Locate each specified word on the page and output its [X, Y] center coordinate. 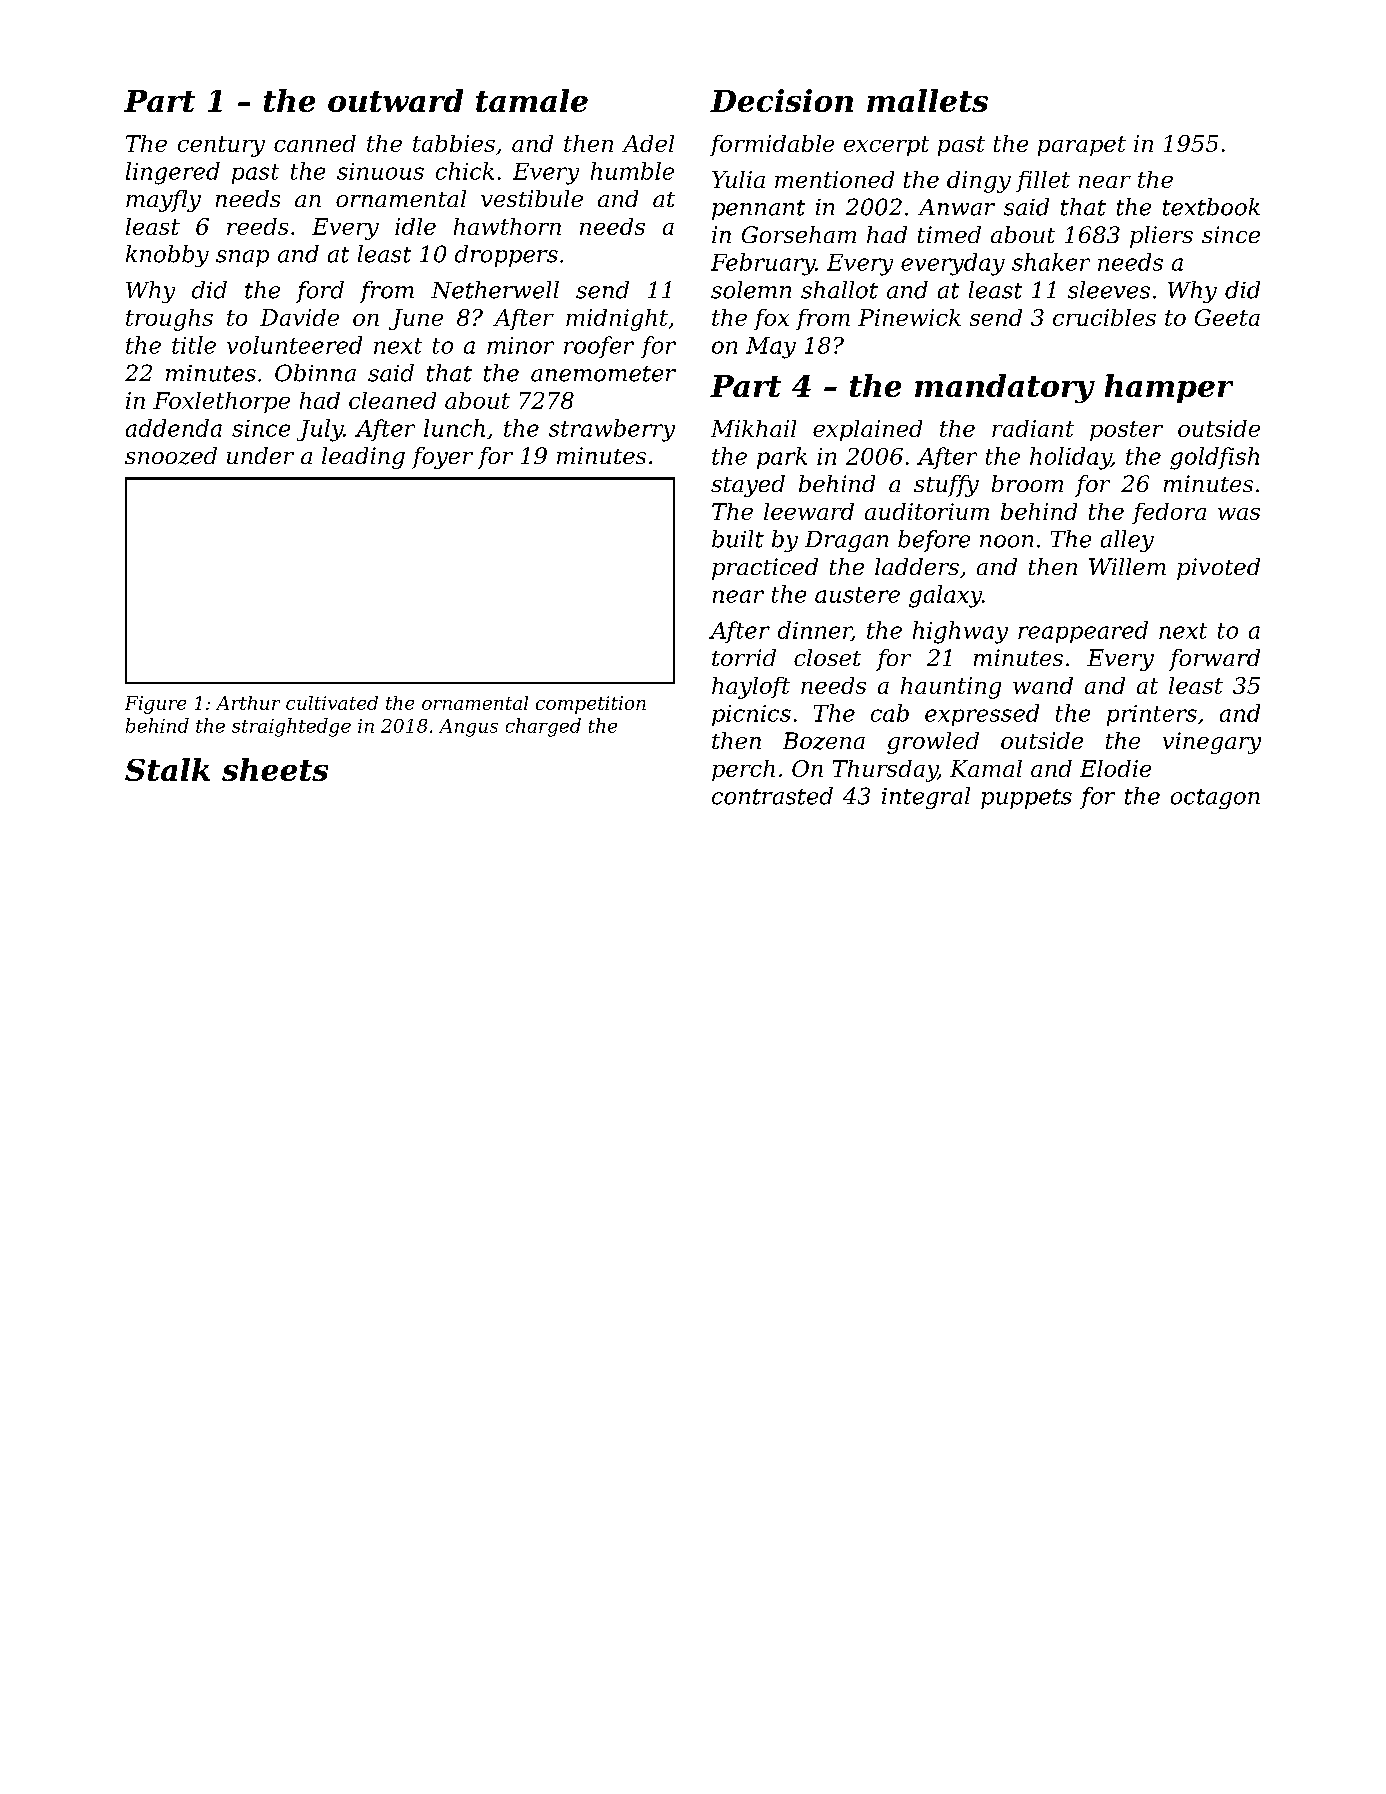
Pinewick [909, 317]
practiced [765, 569]
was [1239, 514]
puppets [1026, 799]
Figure [155, 705]
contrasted [772, 796]
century [221, 146]
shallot [839, 290]
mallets [927, 100]
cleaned [392, 400]
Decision [781, 100]
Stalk [167, 769]
